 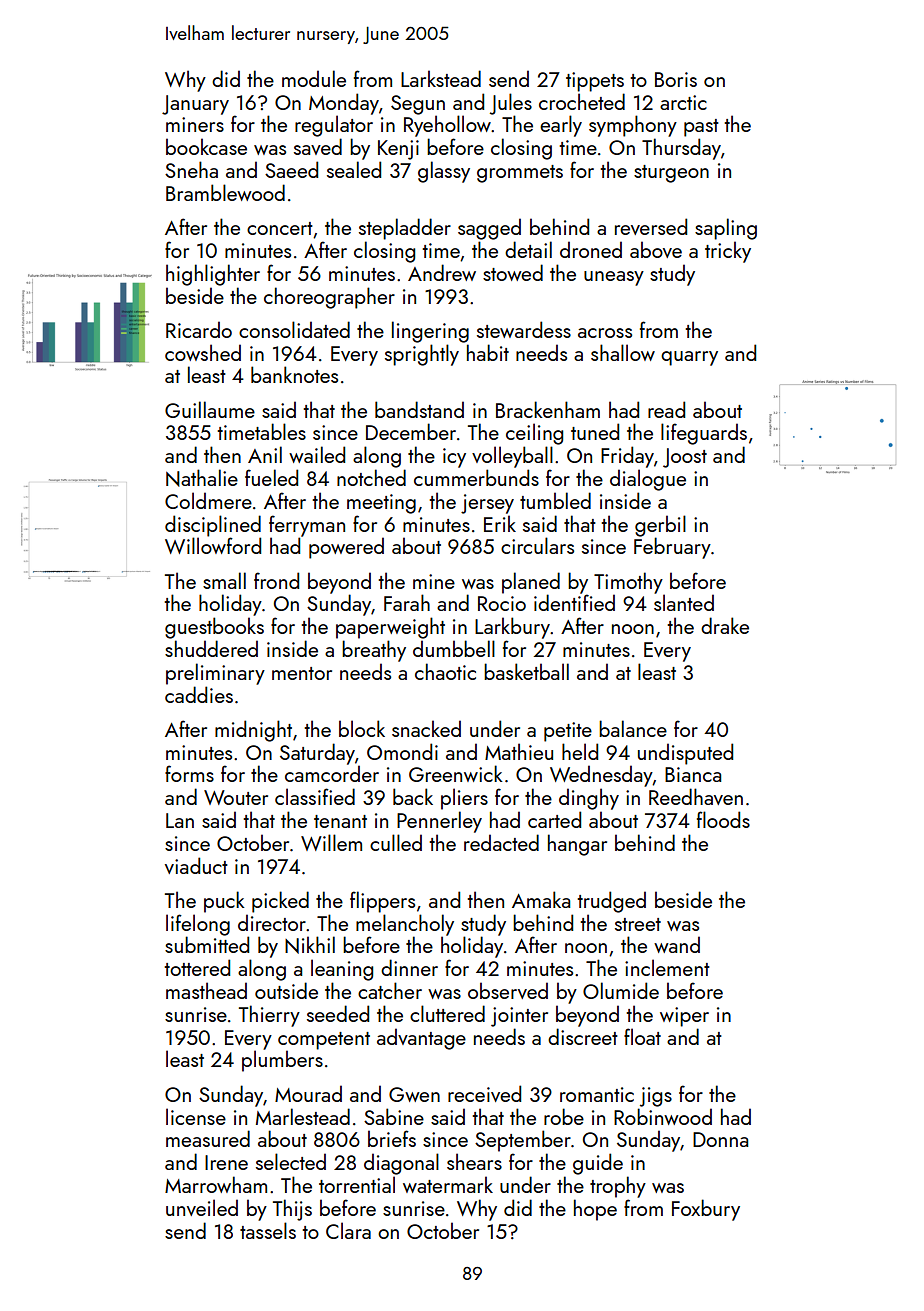 What do you see at coordinates (513, 272) in the screenshot?
I see `stowed` at bounding box center [513, 272].
